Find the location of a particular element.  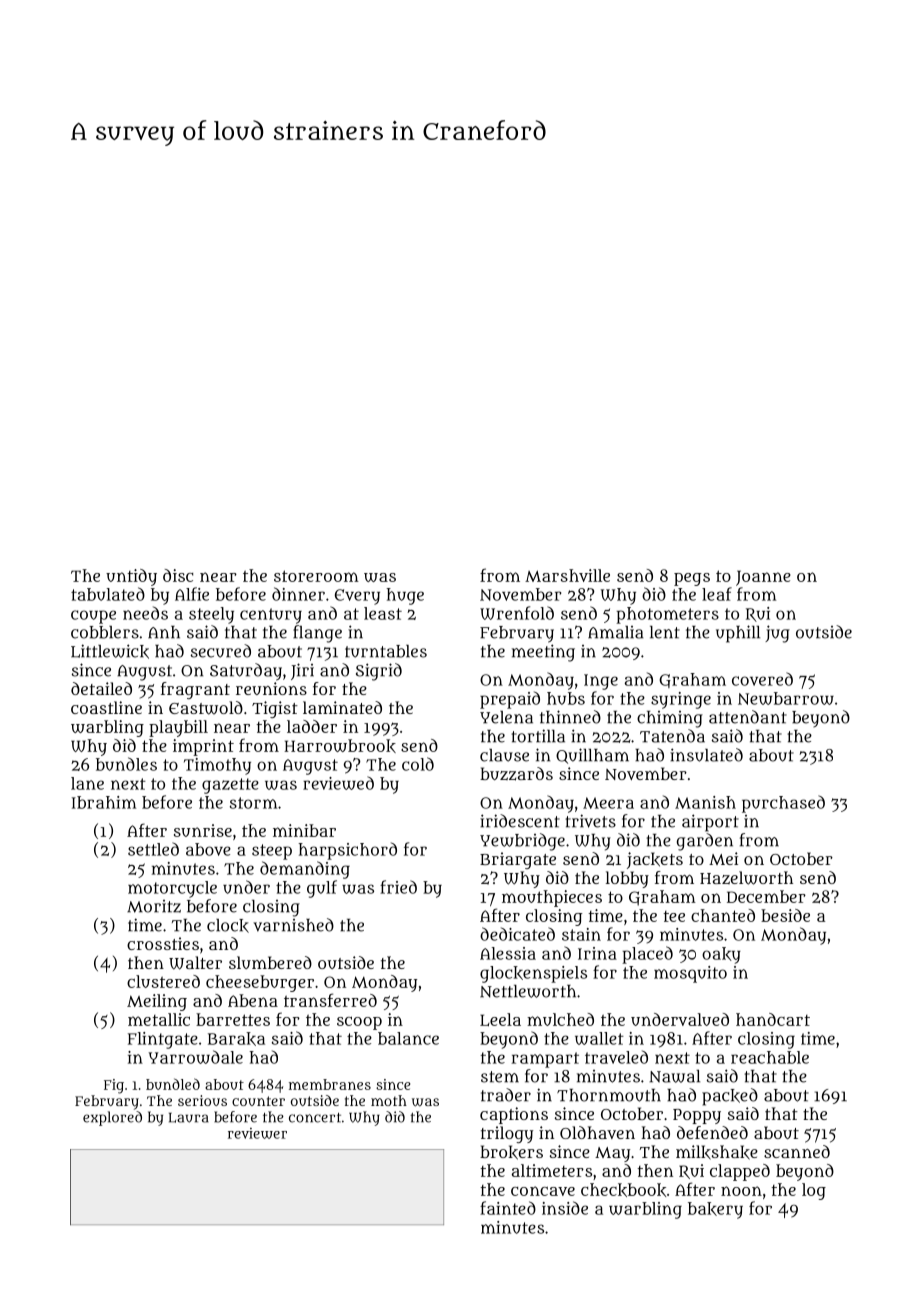

scanned is located at coordinates (797, 1151).
